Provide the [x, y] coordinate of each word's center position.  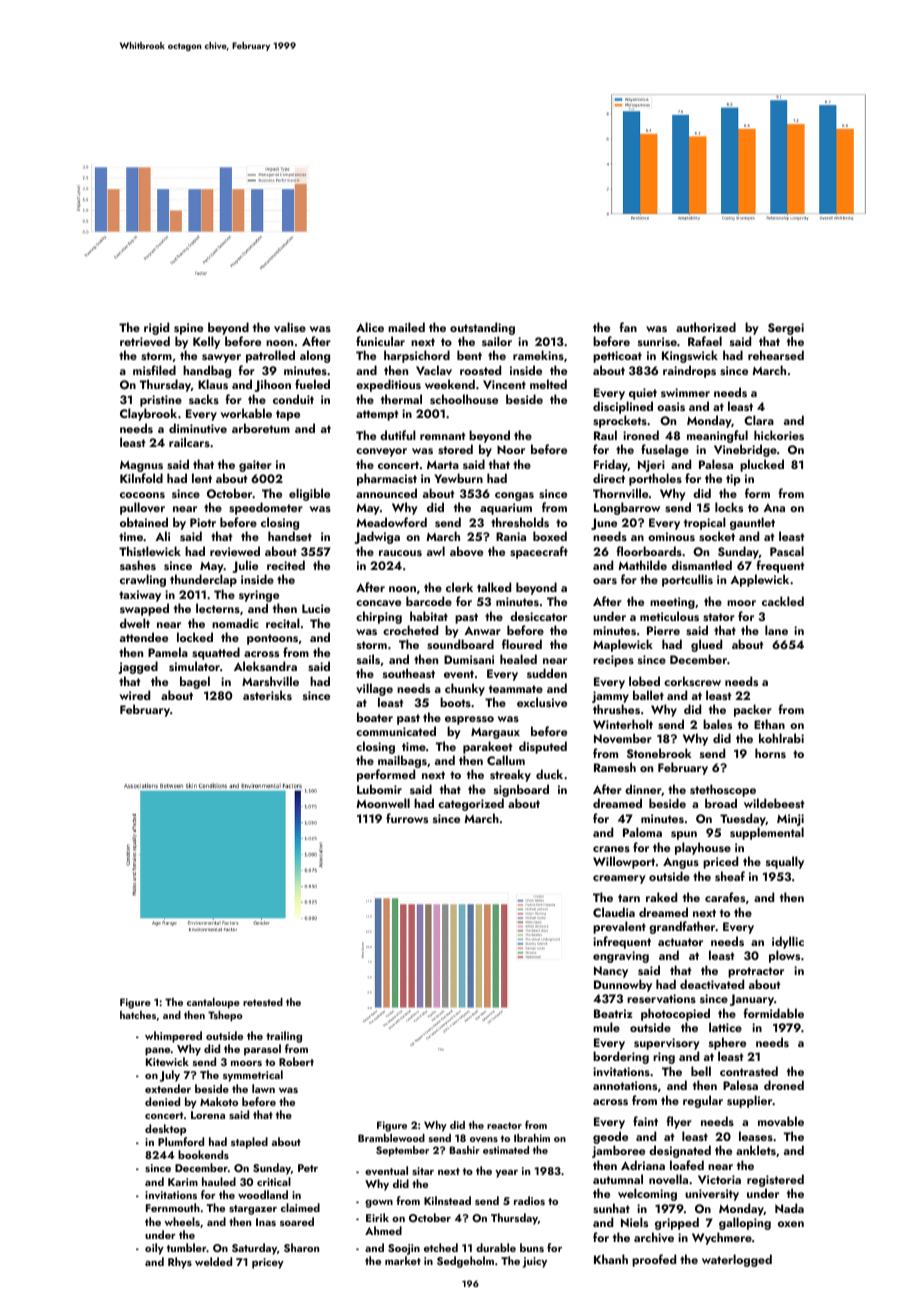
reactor [504, 1125]
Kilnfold [141, 478]
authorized [706, 327]
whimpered [173, 1037]
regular [703, 1101]
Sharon [301, 1247]
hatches [138, 1015]
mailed [406, 327]
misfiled [154, 370]
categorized [471, 804]
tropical [705, 523]
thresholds [520, 522]
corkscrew [692, 681]
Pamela [168, 652]
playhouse [703, 848]
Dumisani [469, 659]
